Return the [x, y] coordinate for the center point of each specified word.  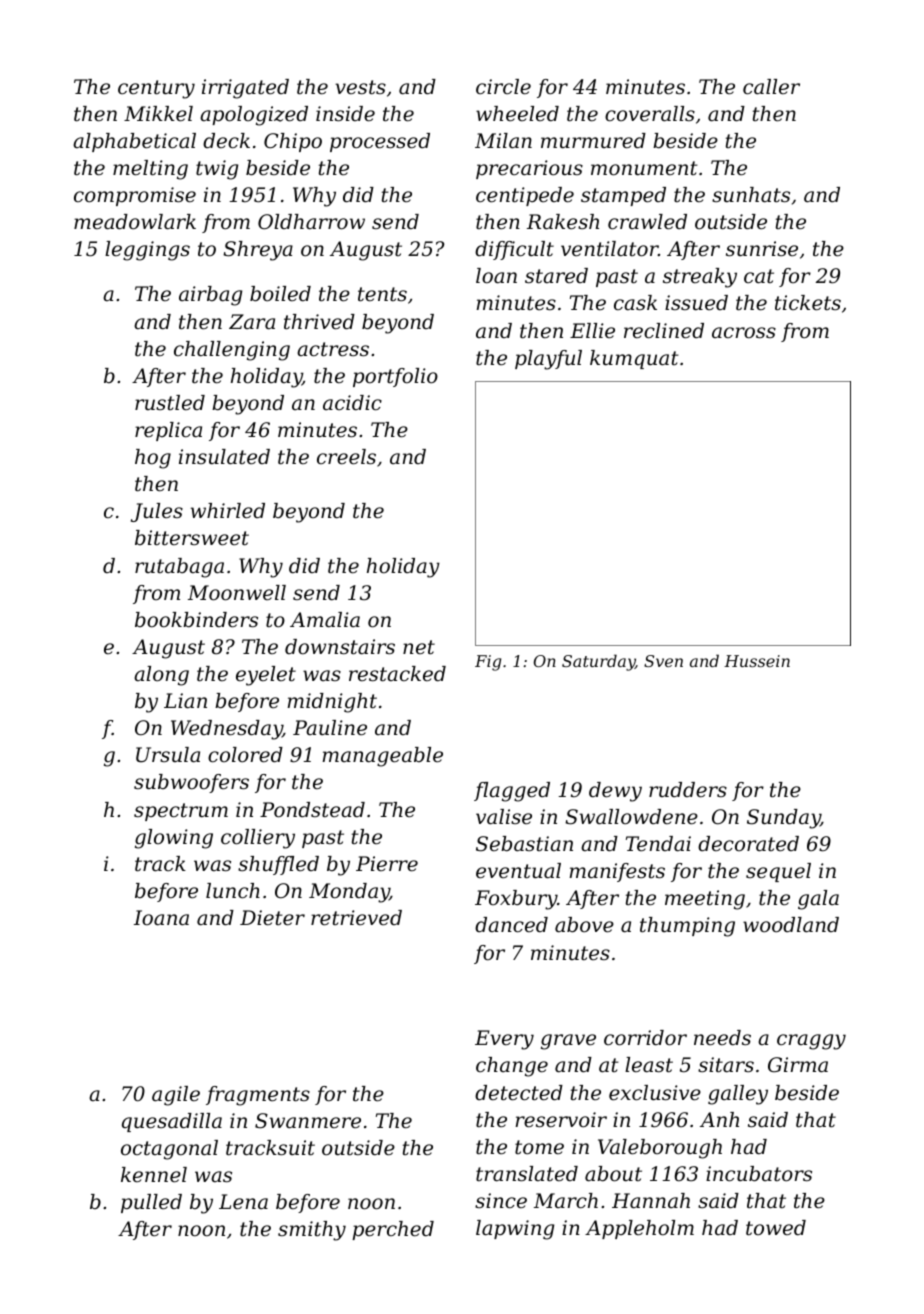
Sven [663, 661]
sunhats [751, 195]
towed [776, 1228]
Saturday [598, 662]
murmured [593, 141]
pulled [151, 1203]
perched [393, 1230]
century [156, 89]
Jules [157, 512]
